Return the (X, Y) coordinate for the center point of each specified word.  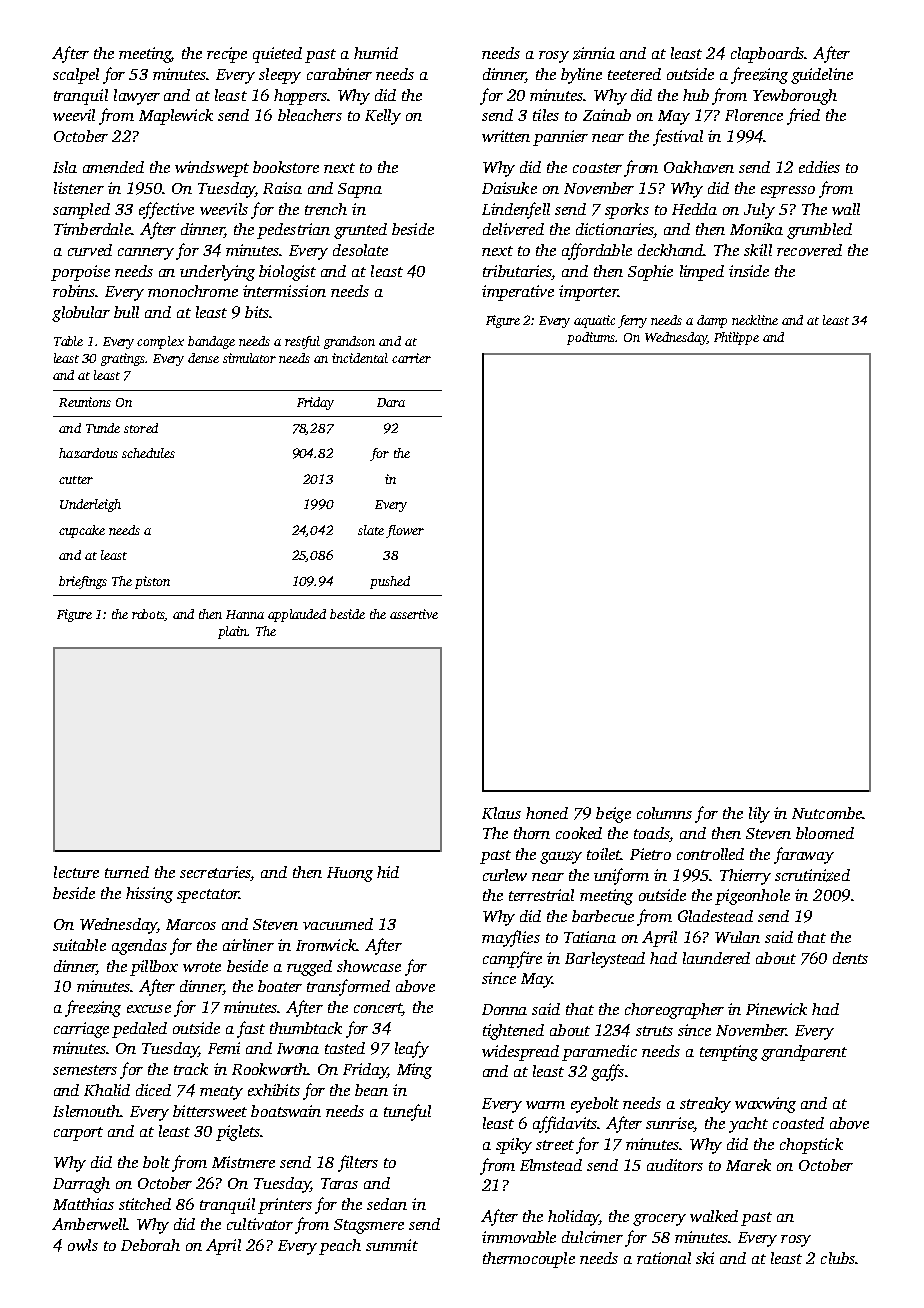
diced (153, 1090)
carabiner (339, 74)
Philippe (736, 338)
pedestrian (293, 231)
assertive (414, 614)
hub (696, 95)
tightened (513, 1032)
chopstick (811, 1146)
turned (127, 872)
